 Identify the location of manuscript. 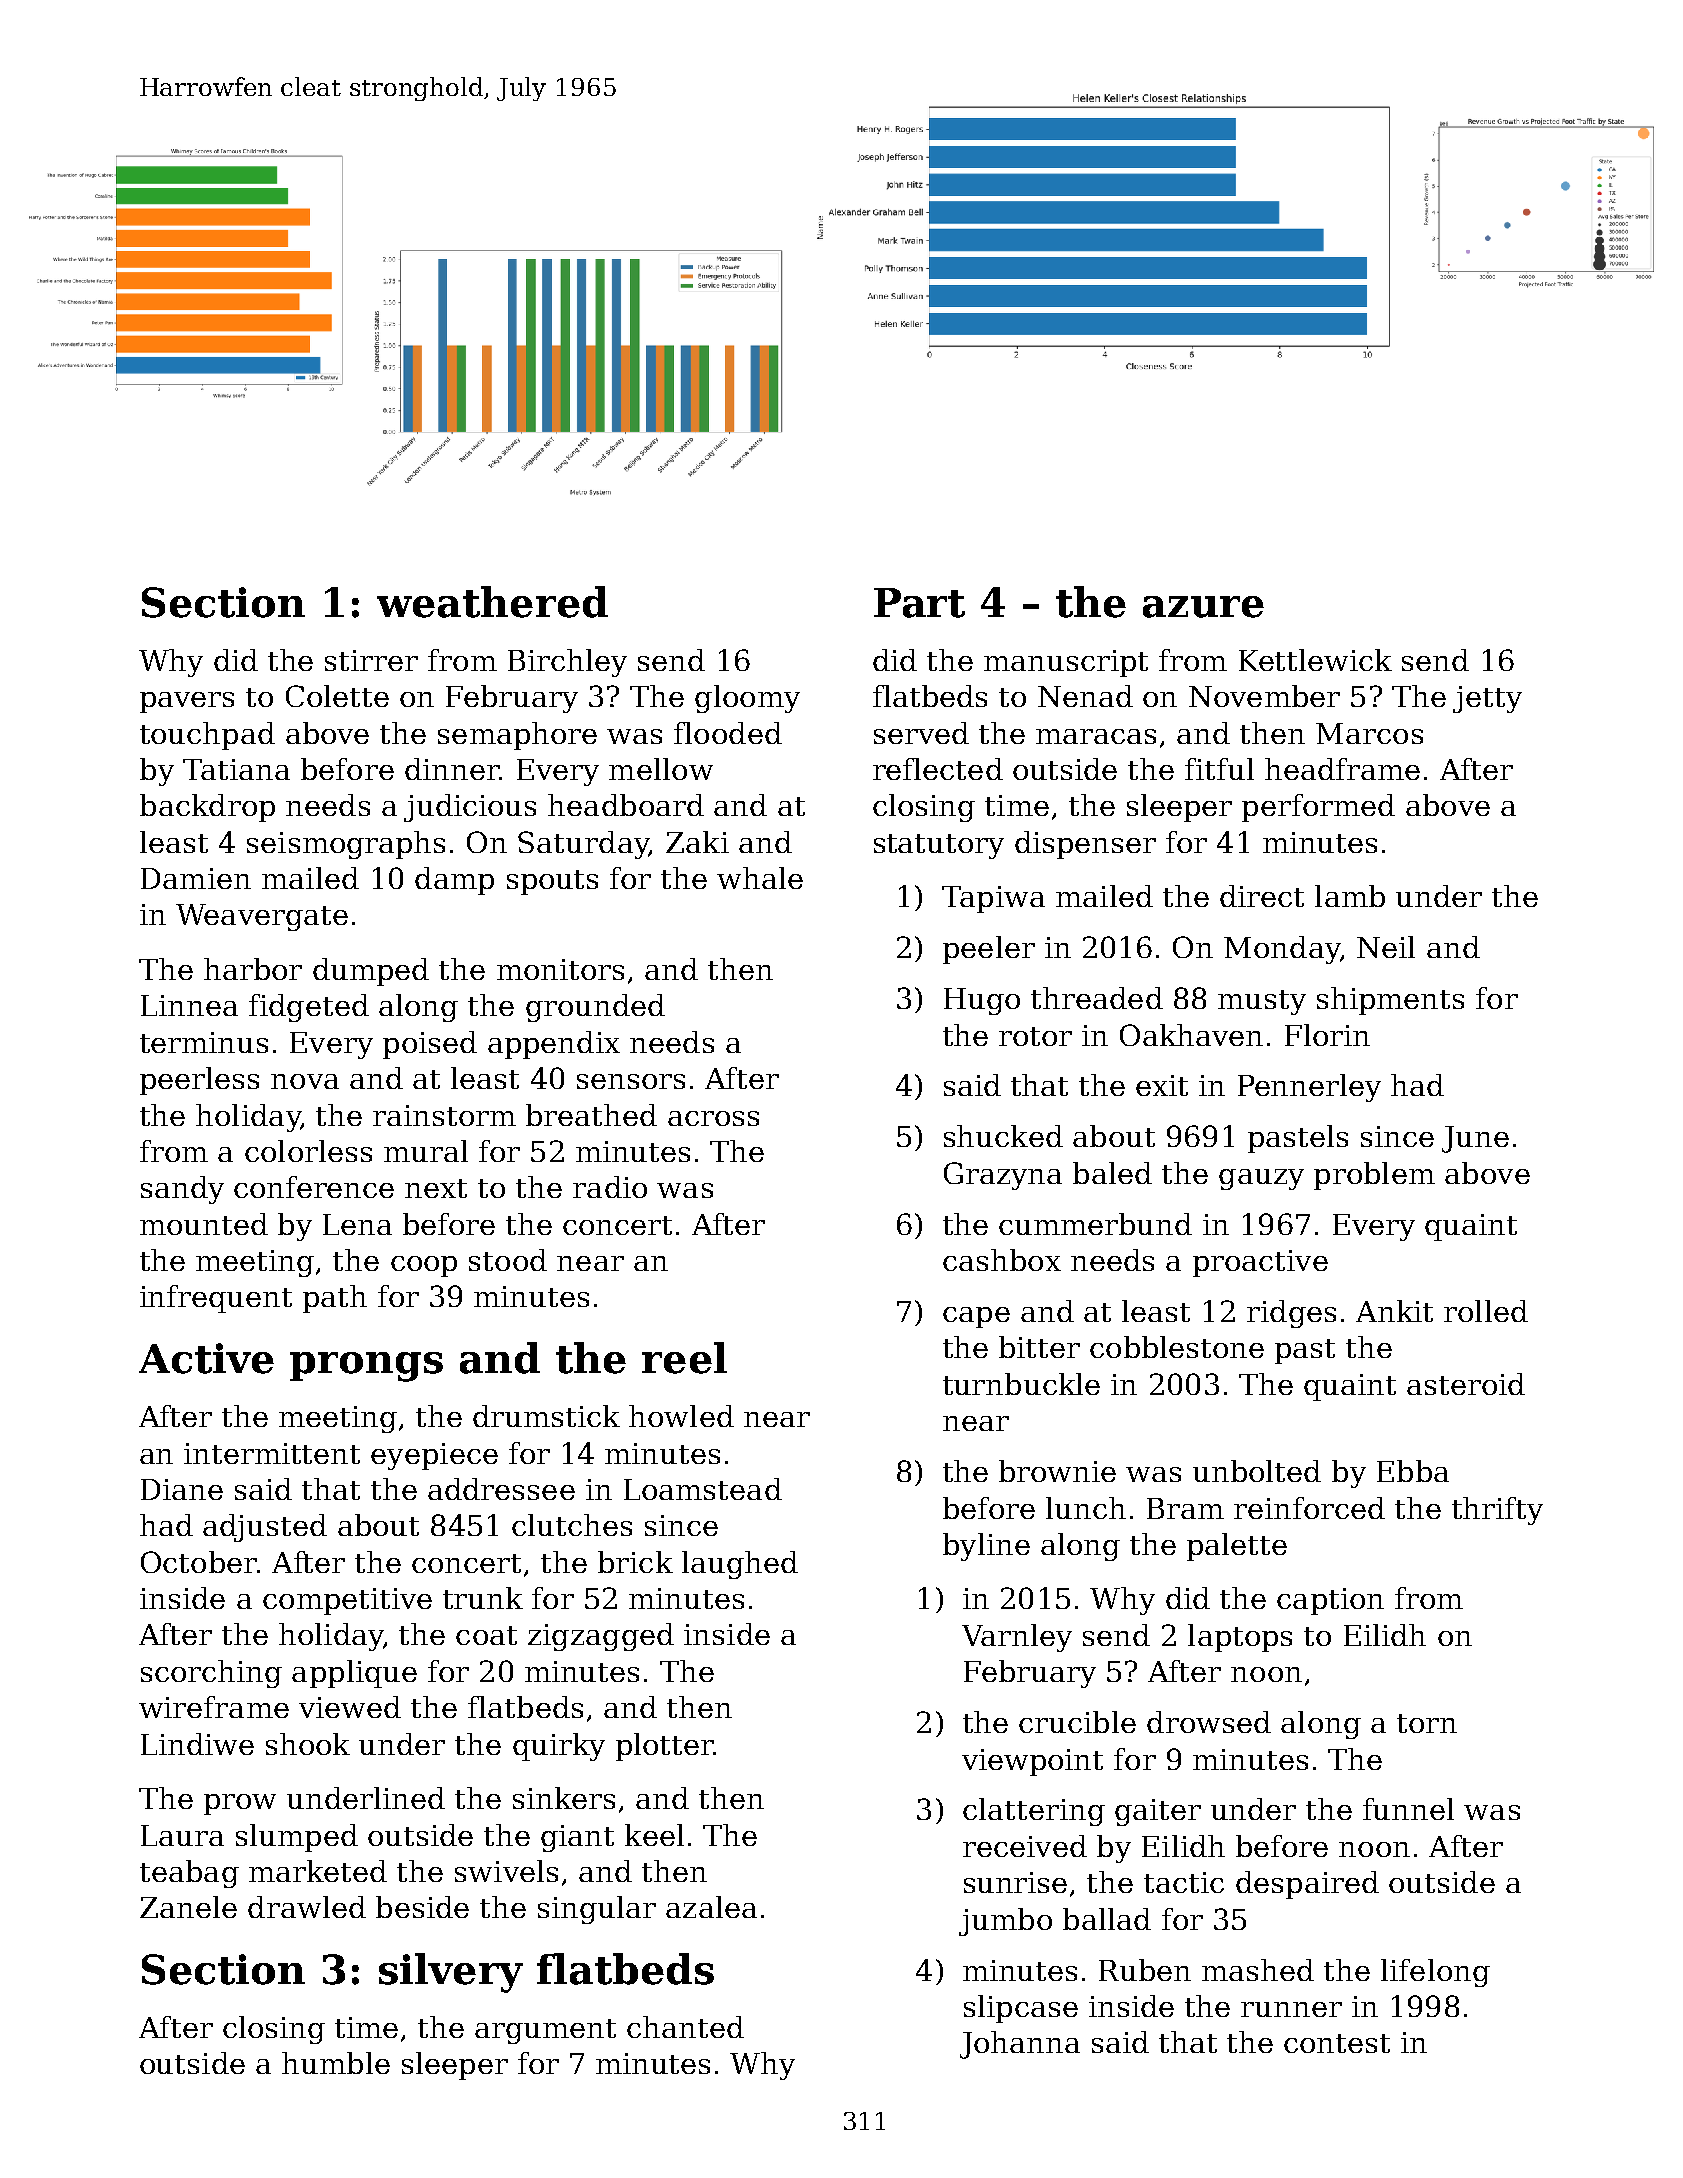
(1066, 663).
